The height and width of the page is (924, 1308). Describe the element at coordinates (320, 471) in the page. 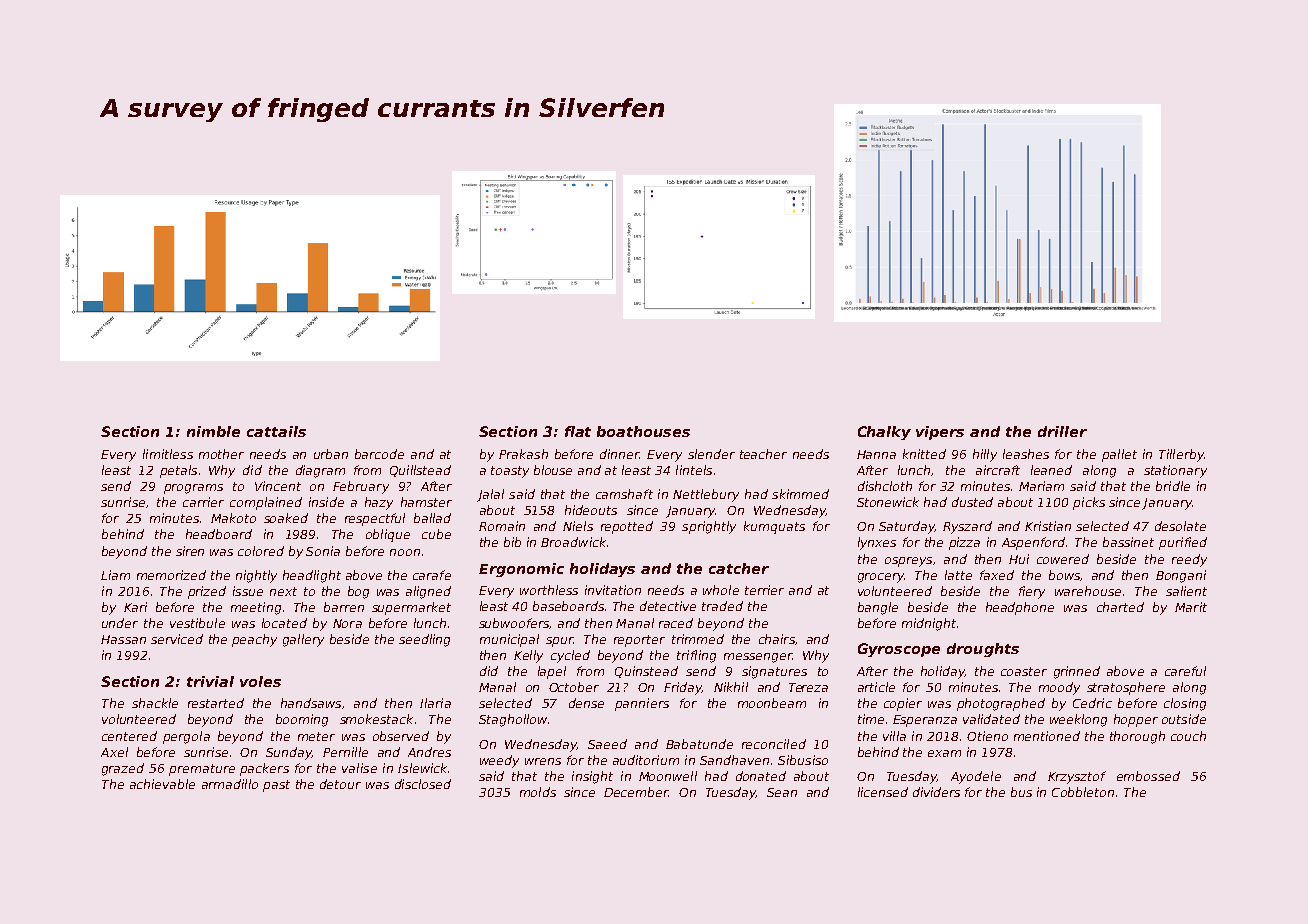

I see `diagram` at that location.
